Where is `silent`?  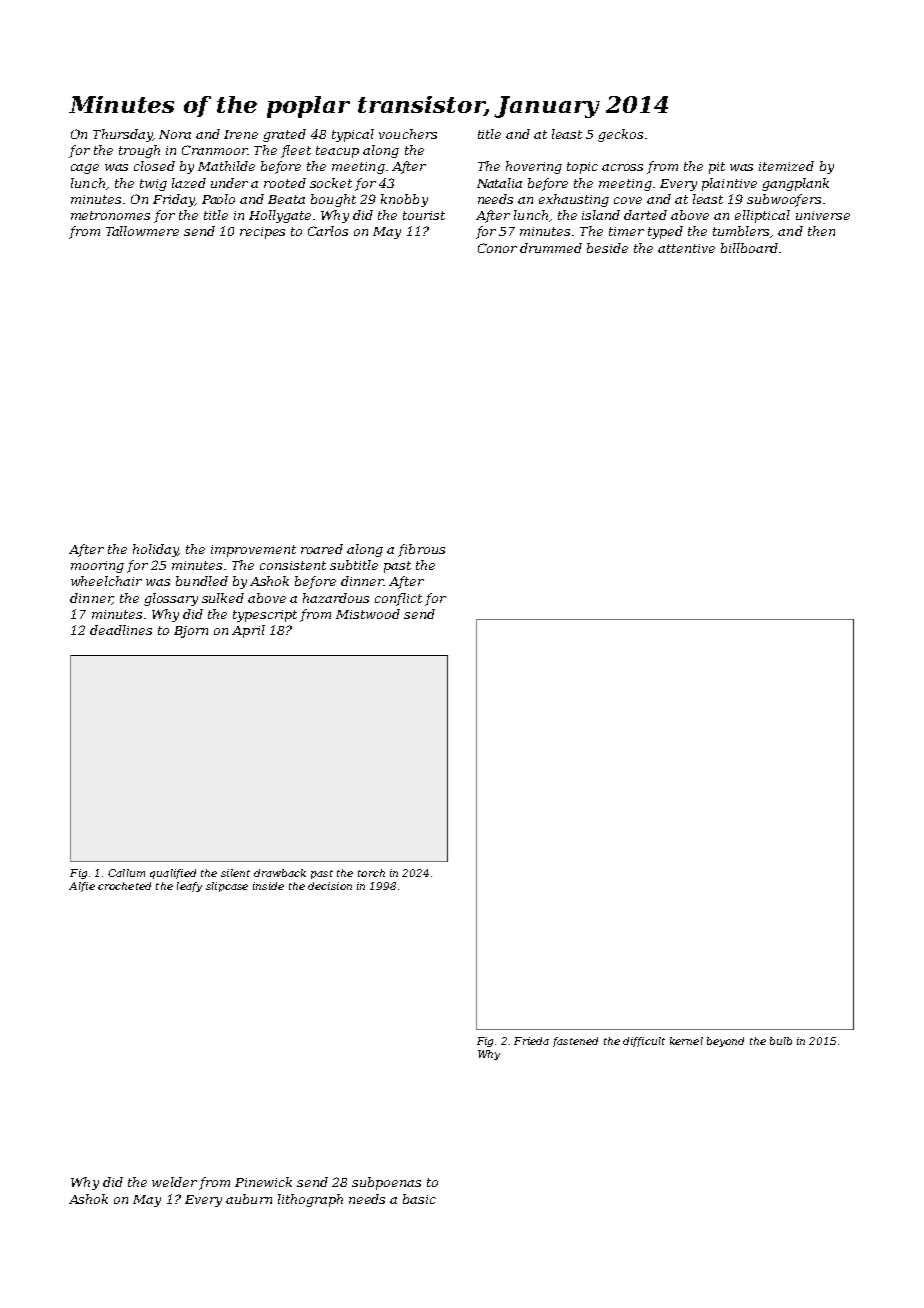 silent is located at coordinates (235, 873).
